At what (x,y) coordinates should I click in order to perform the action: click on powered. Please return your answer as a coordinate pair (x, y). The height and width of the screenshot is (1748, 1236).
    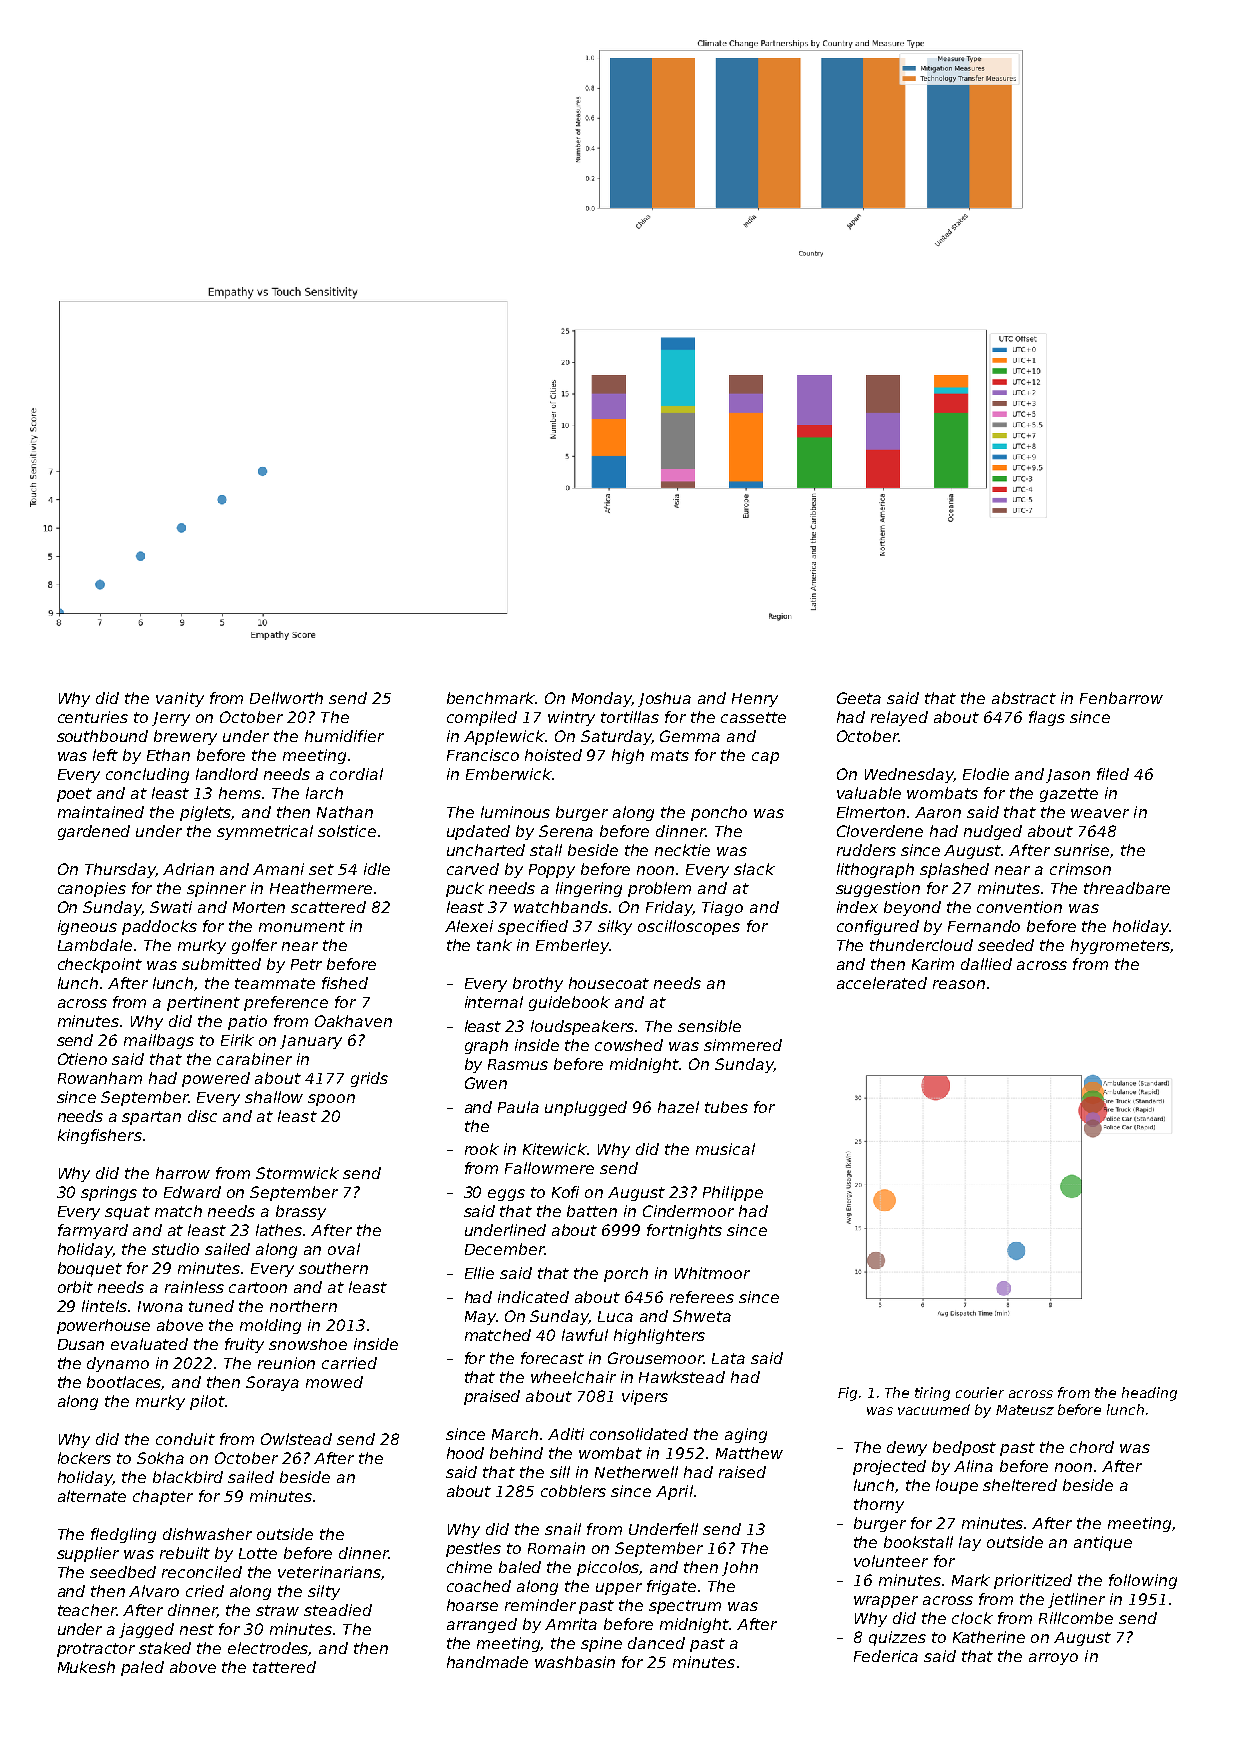
    Looking at the image, I should click on (216, 1079).
